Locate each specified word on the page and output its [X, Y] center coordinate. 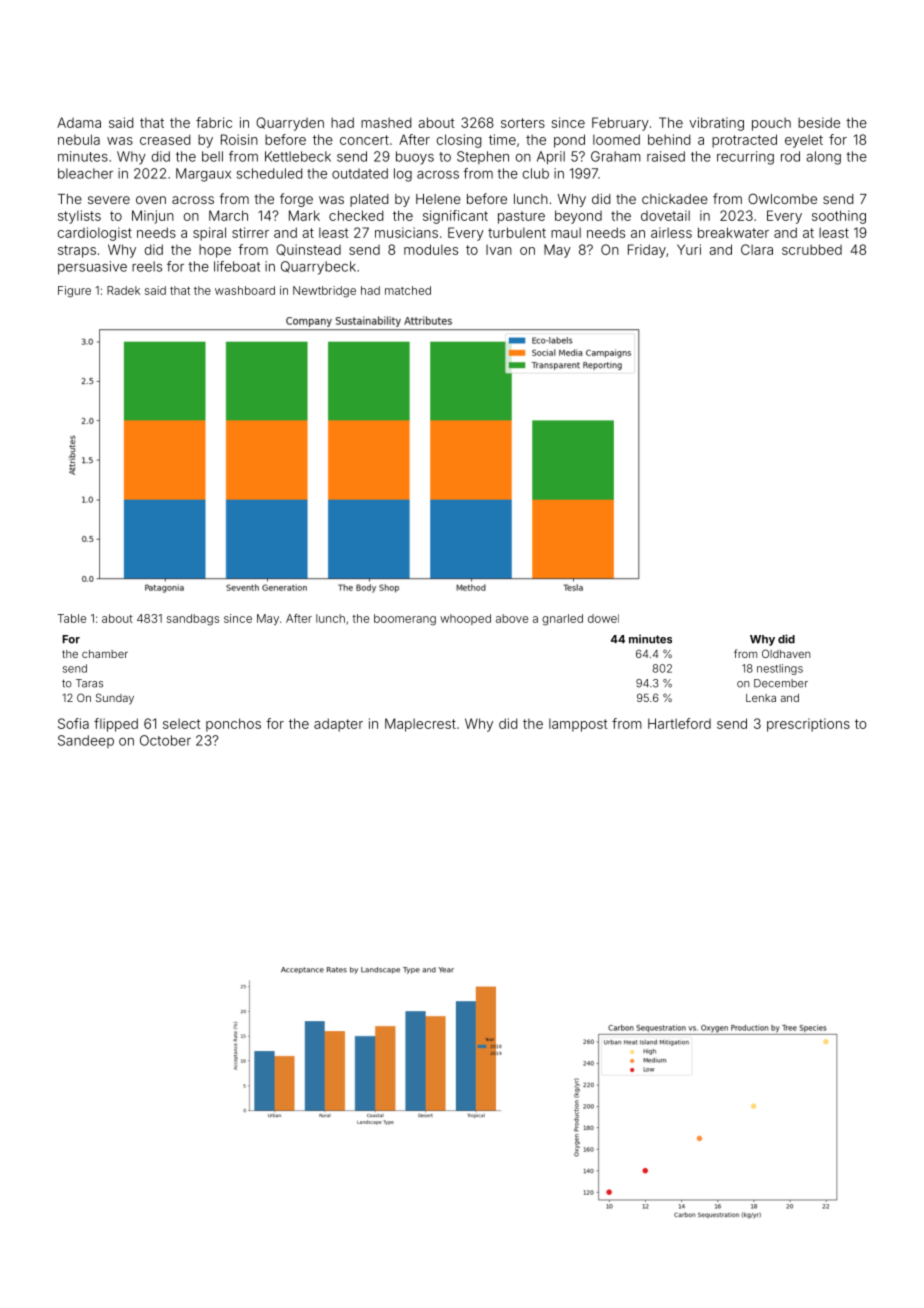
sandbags [193, 620]
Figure [74, 292]
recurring [745, 158]
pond [569, 141]
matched [408, 290]
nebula [79, 139]
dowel [603, 618]
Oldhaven [786, 653]
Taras [89, 683]
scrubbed [812, 249]
